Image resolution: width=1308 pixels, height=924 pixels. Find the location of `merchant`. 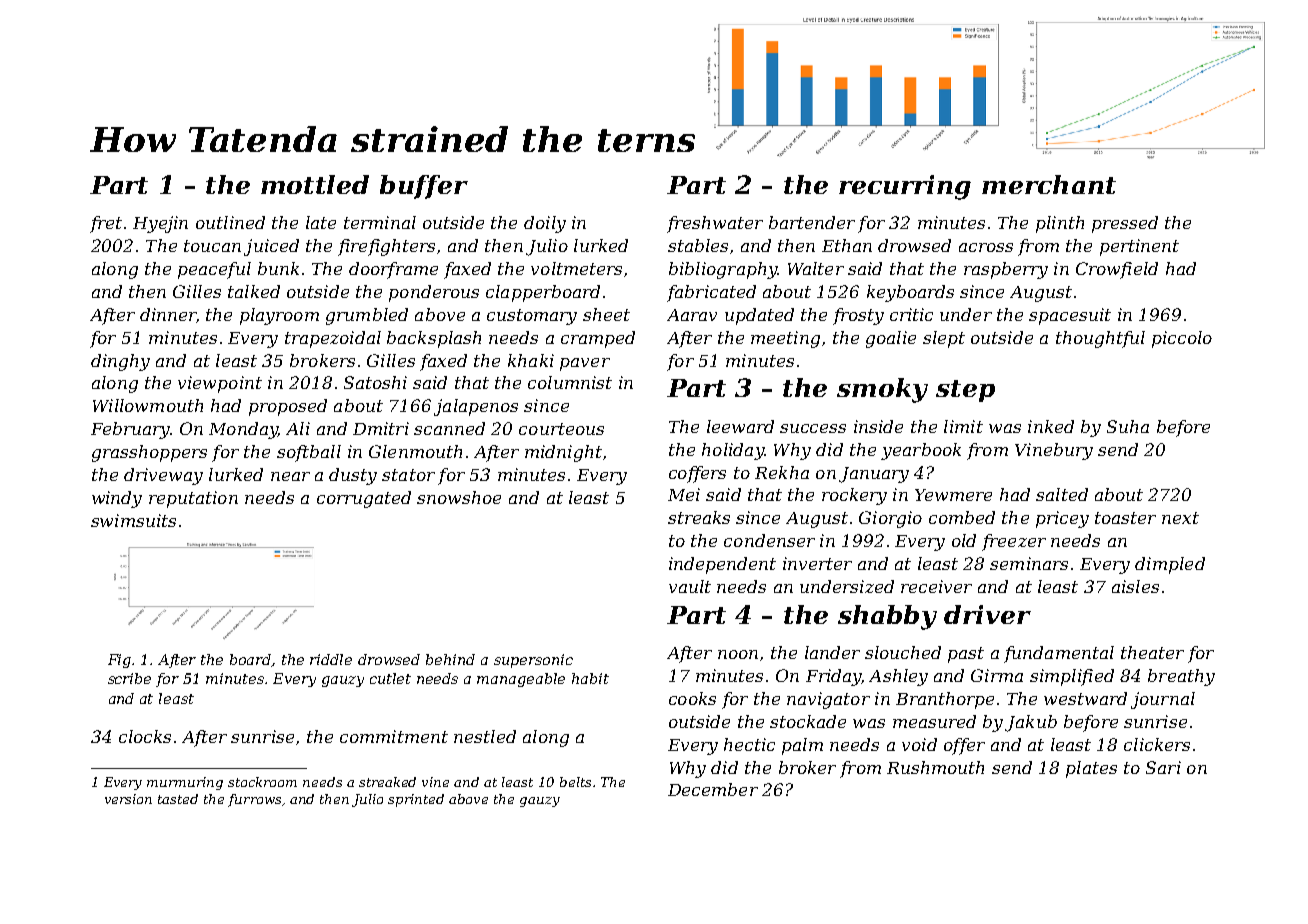

merchant is located at coordinates (1049, 184).
